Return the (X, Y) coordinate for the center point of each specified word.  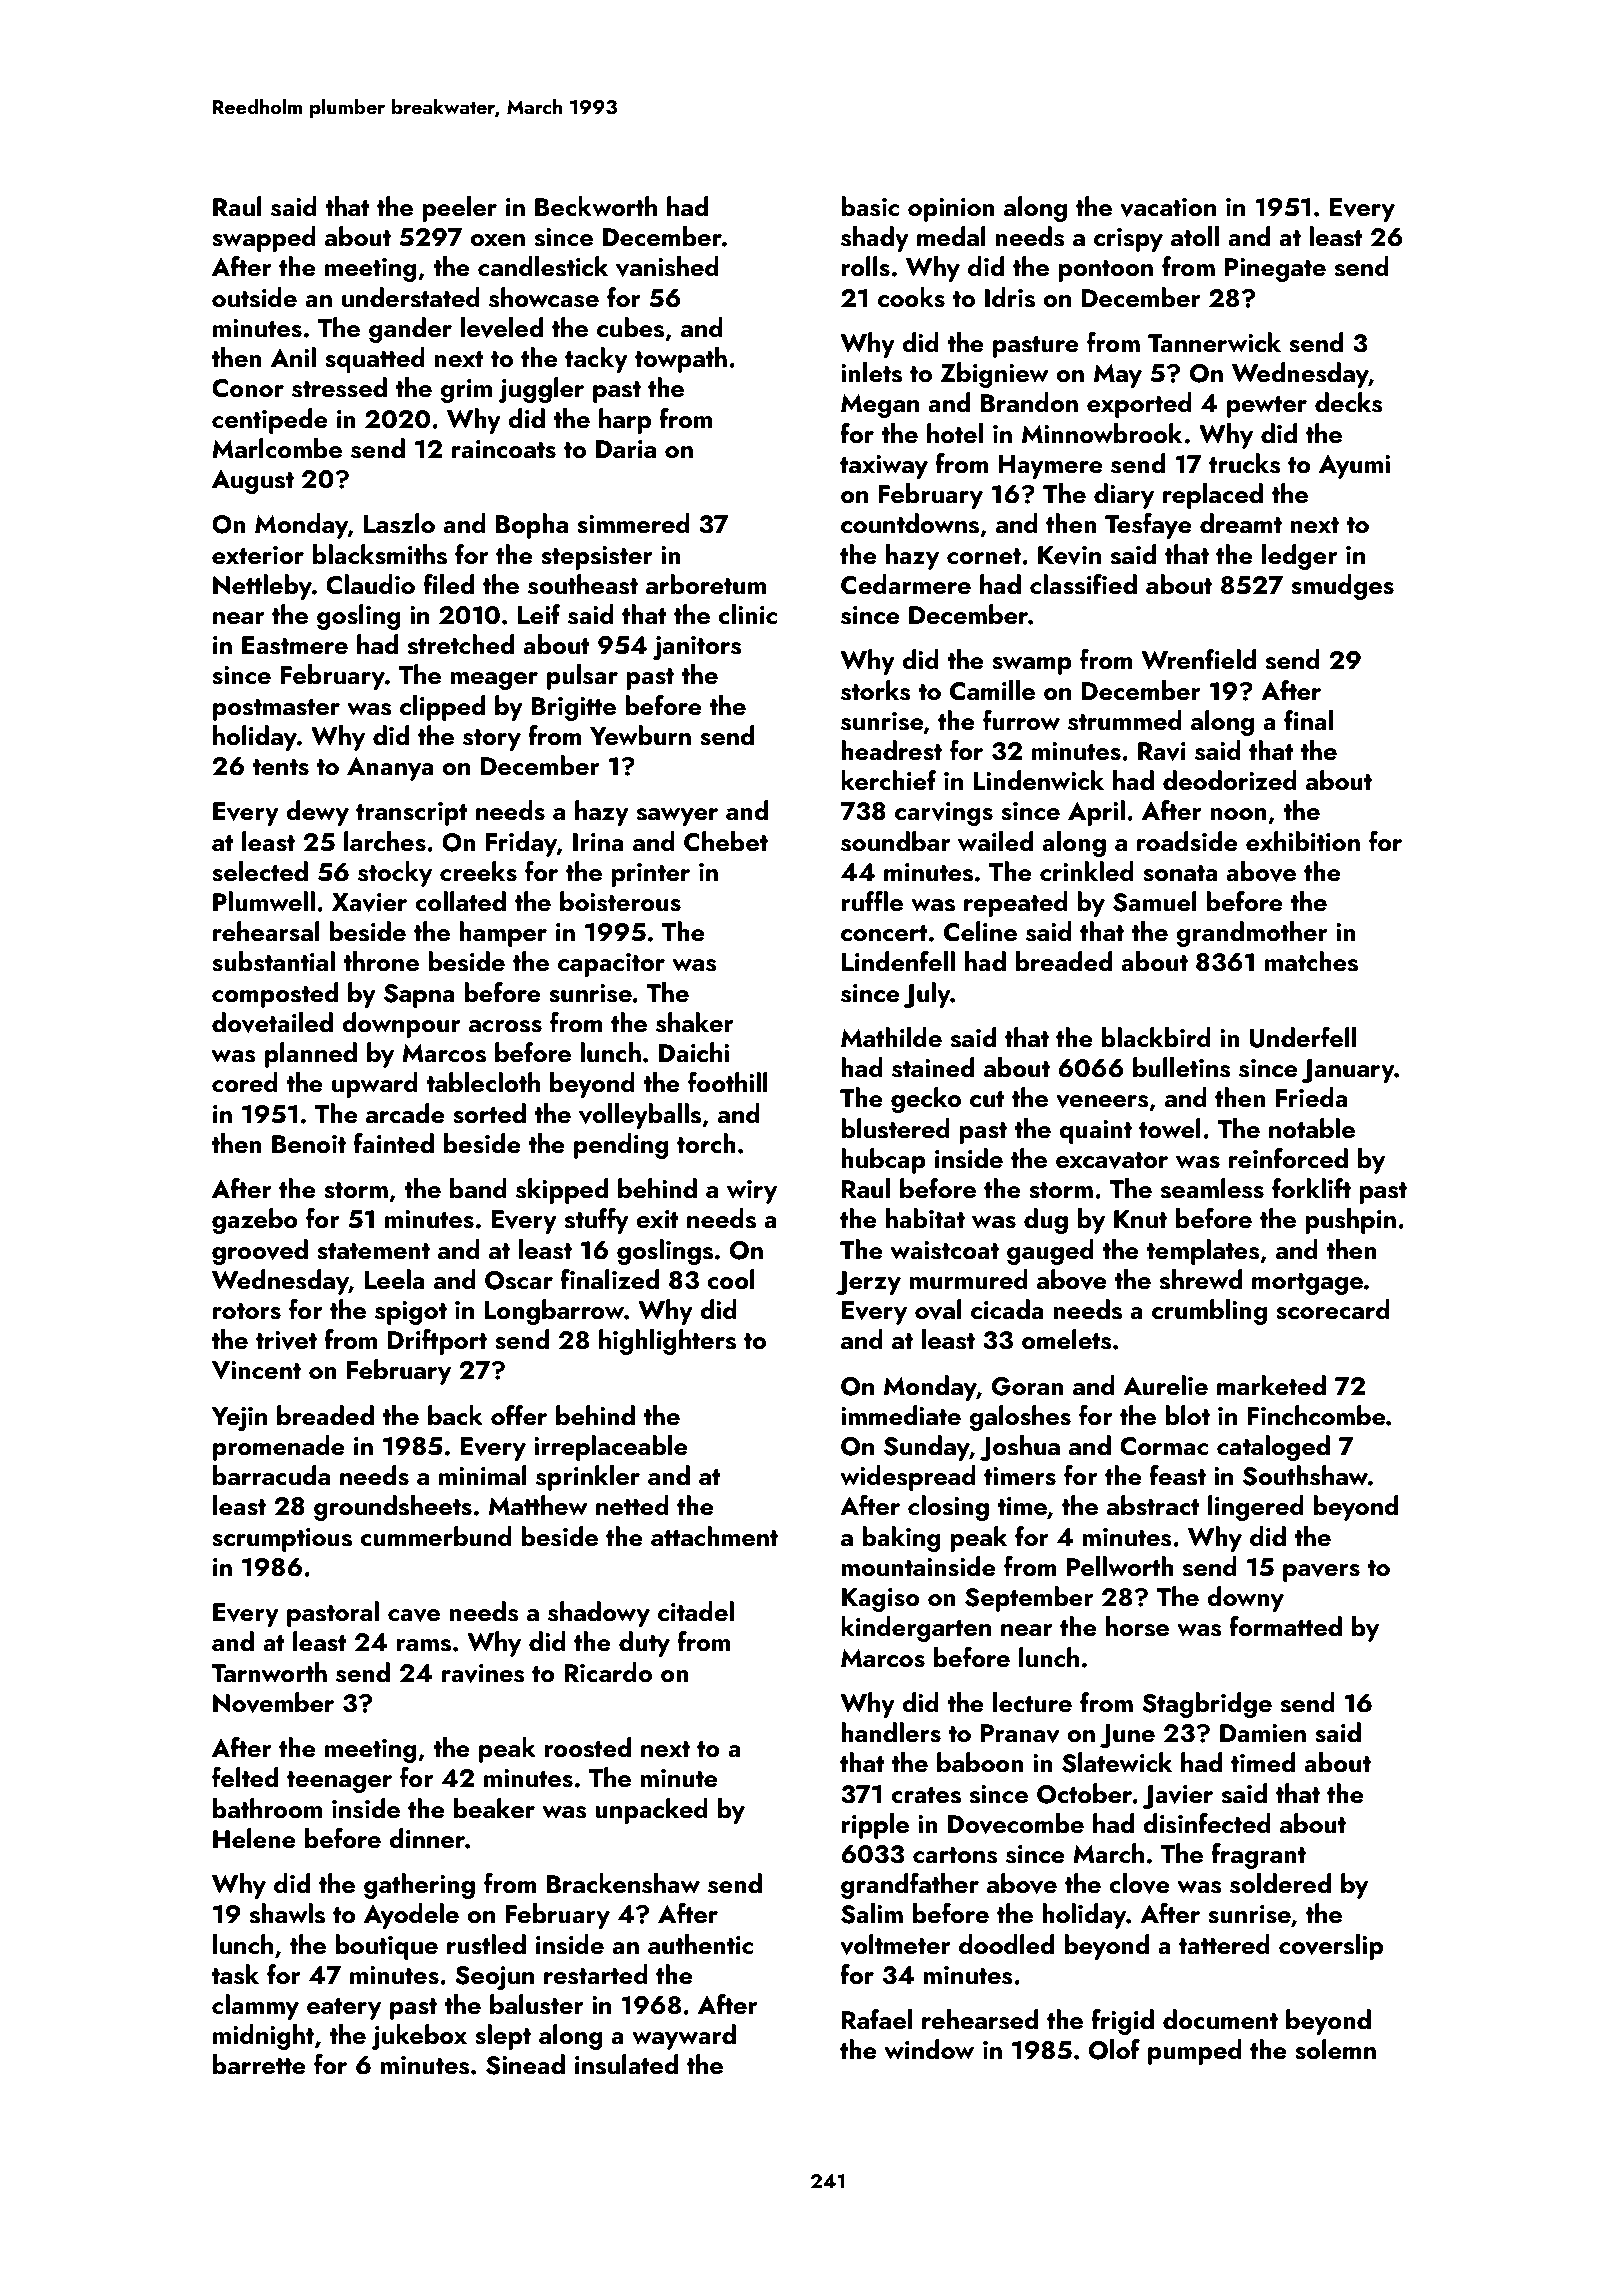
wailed (995, 841)
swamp (1032, 666)
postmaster (276, 710)
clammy (255, 2007)
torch (706, 1143)
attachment (714, 1536)
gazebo (255, 1221)
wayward (684, 2037)
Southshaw (1305, 1475)
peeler (459, 209)
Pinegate (1275, 270)
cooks (911, 297)
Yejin (239, 1419)
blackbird (1156, 1037)
